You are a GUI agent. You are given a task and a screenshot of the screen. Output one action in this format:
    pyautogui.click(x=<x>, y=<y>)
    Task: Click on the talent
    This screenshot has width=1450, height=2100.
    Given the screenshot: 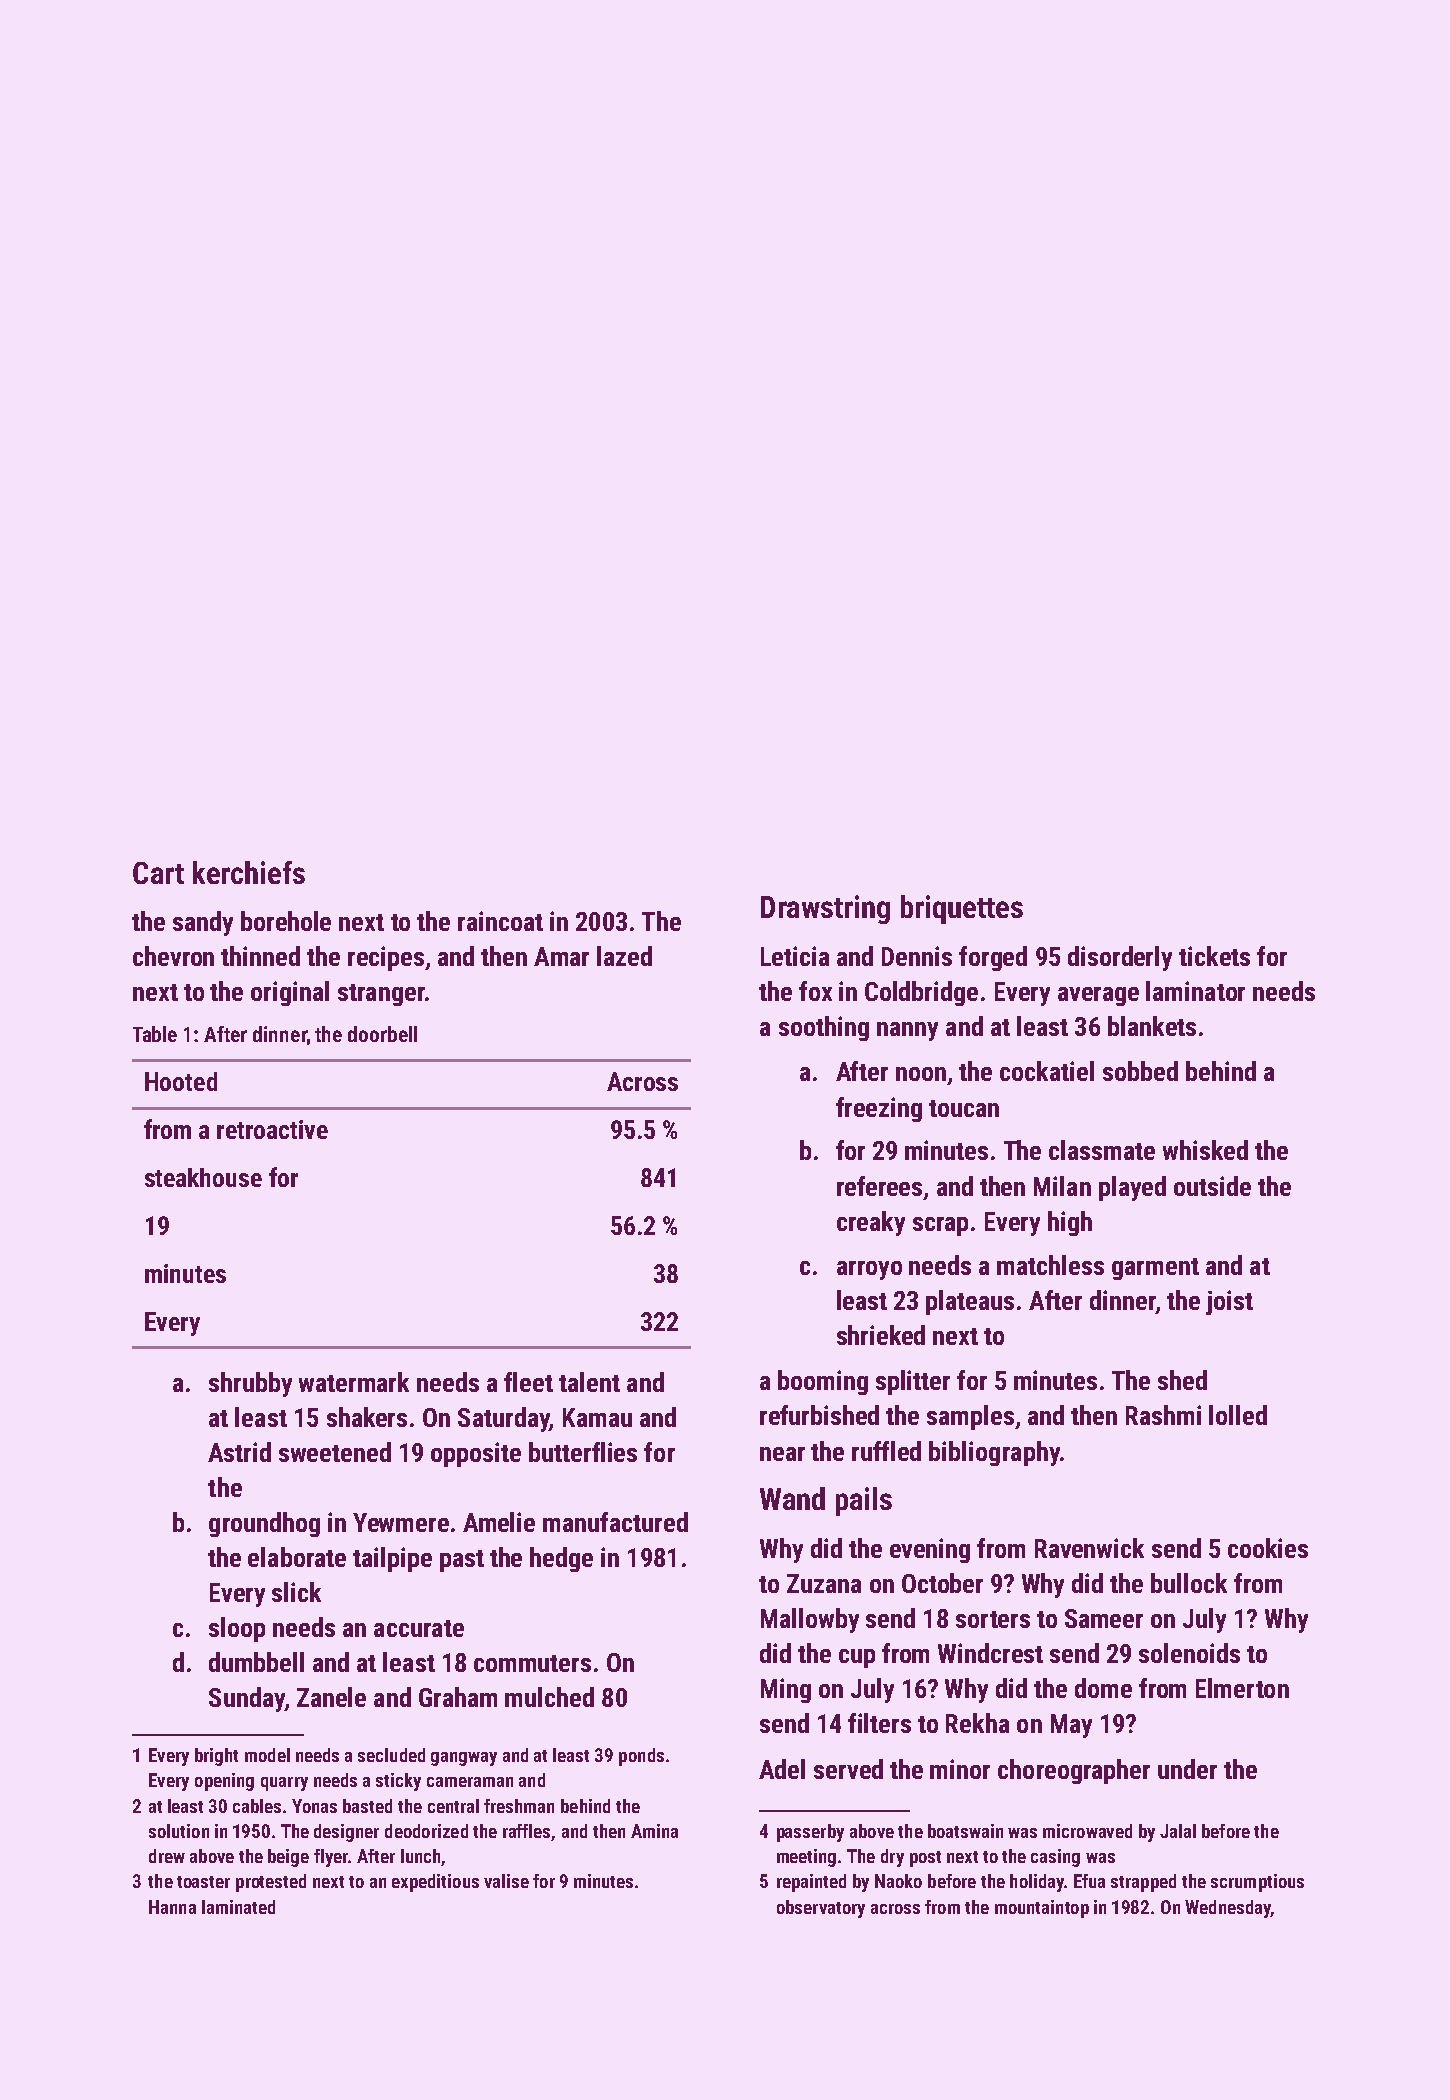 What is the action you would take?
    pyautogui.click(x=589, y=1382)
